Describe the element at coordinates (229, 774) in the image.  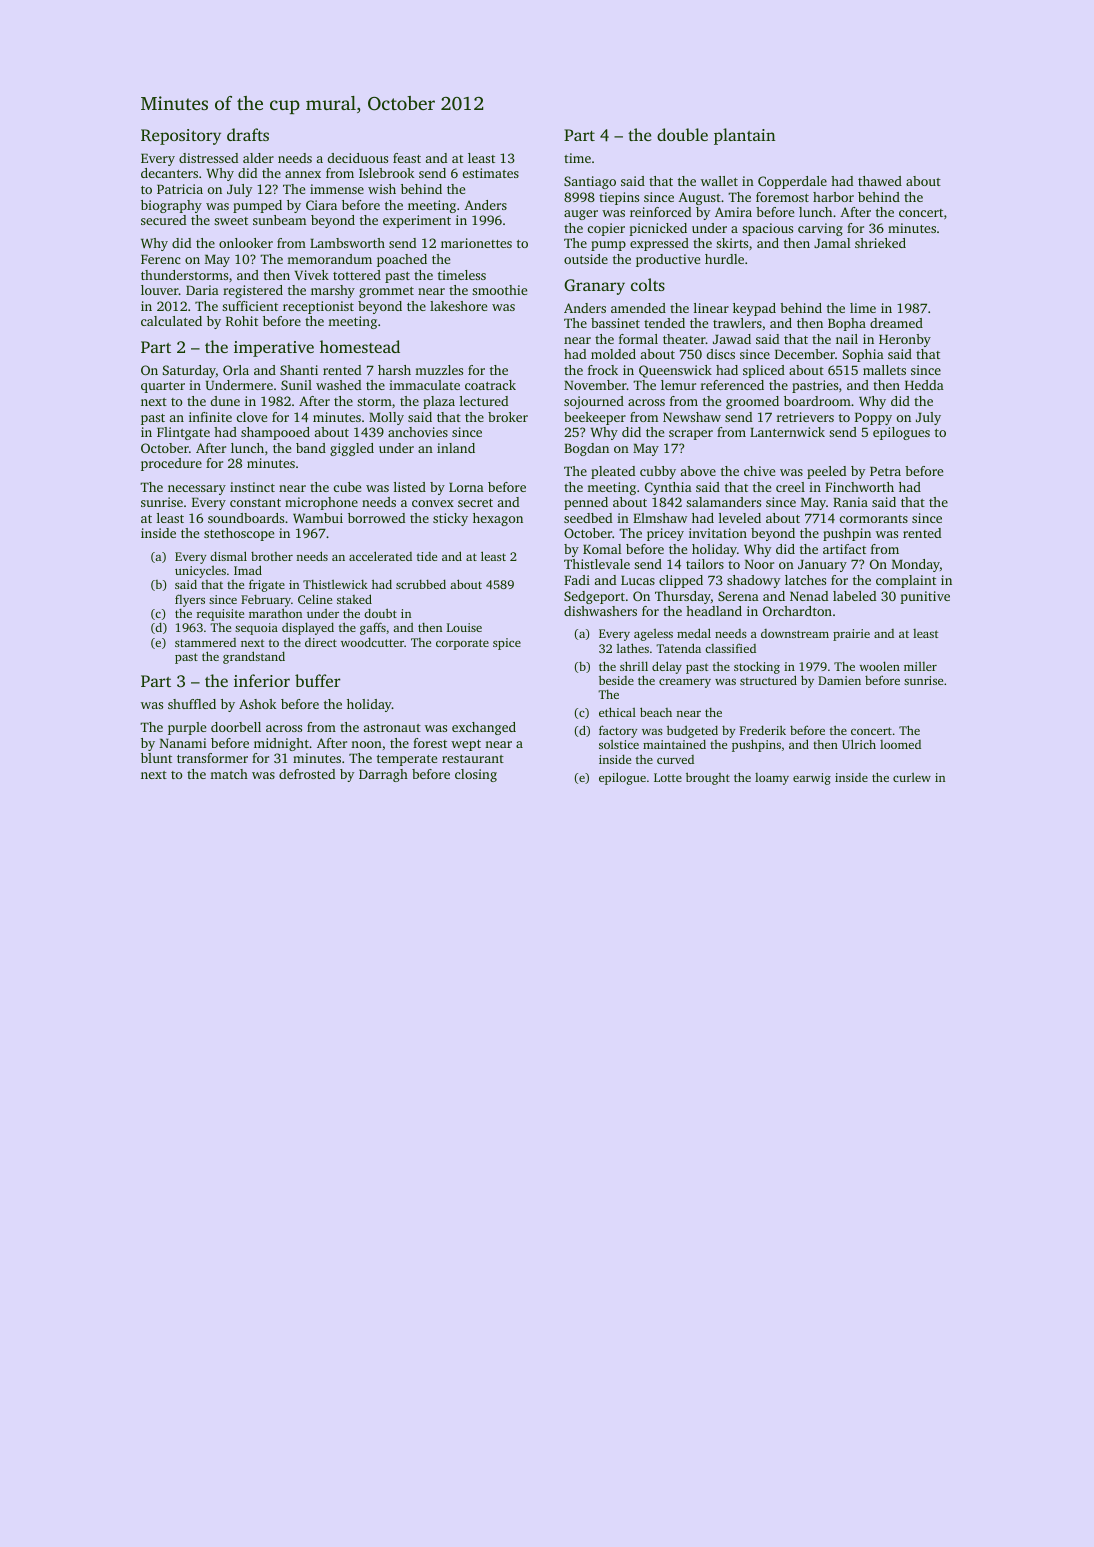
I see `match` at that location.
